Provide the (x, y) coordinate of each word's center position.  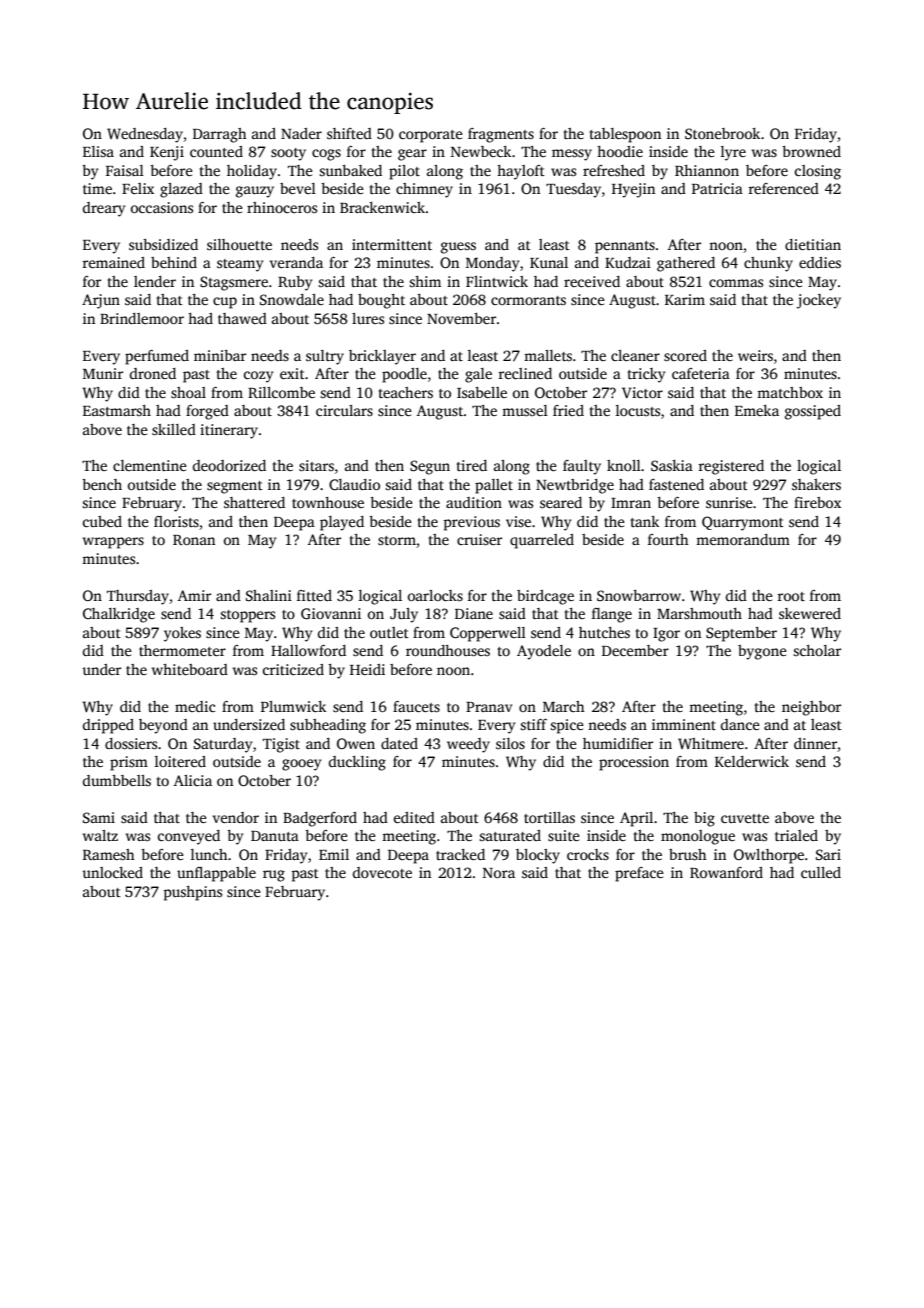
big (704, 819)
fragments (501, 135)
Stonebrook (722, 133)
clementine (150, 465)
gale (478, 375)
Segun (430, 467)
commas (736, 283)
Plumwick (293, 706)
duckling (357, 763)
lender (155, 281)
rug (274, 876)
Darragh (220, 135)
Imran (631, 503)
